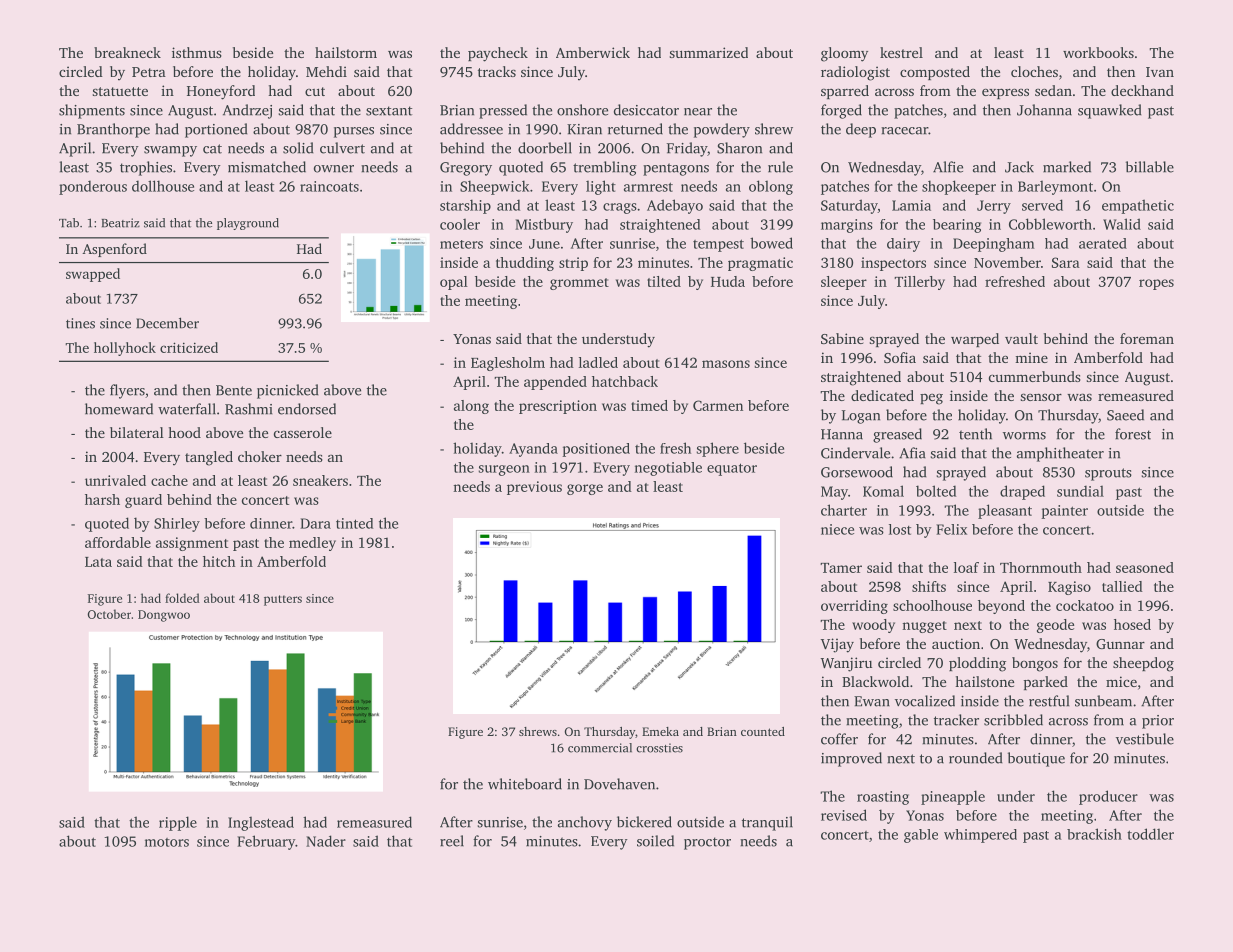  Describe the element at coordinates (600, 748) in the page. I see `commercial` at that location.
